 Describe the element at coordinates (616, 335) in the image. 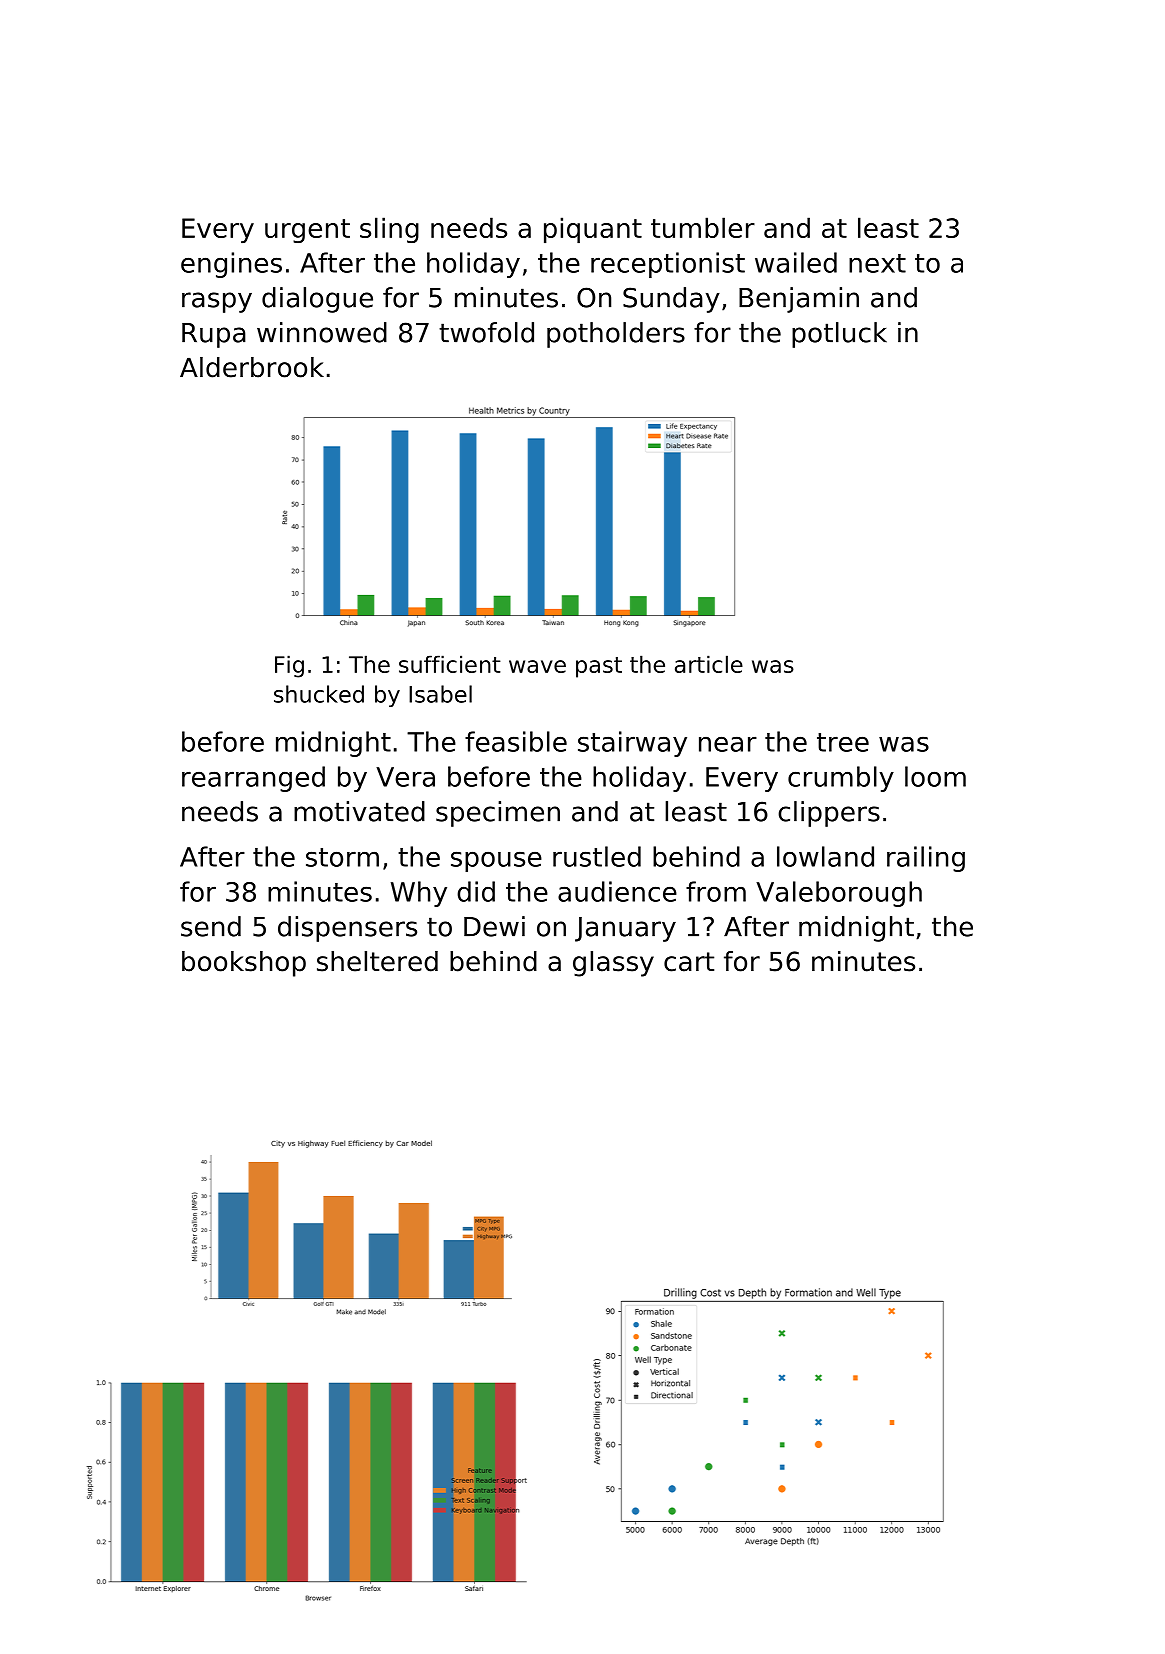

I see `potholders` at that location.
